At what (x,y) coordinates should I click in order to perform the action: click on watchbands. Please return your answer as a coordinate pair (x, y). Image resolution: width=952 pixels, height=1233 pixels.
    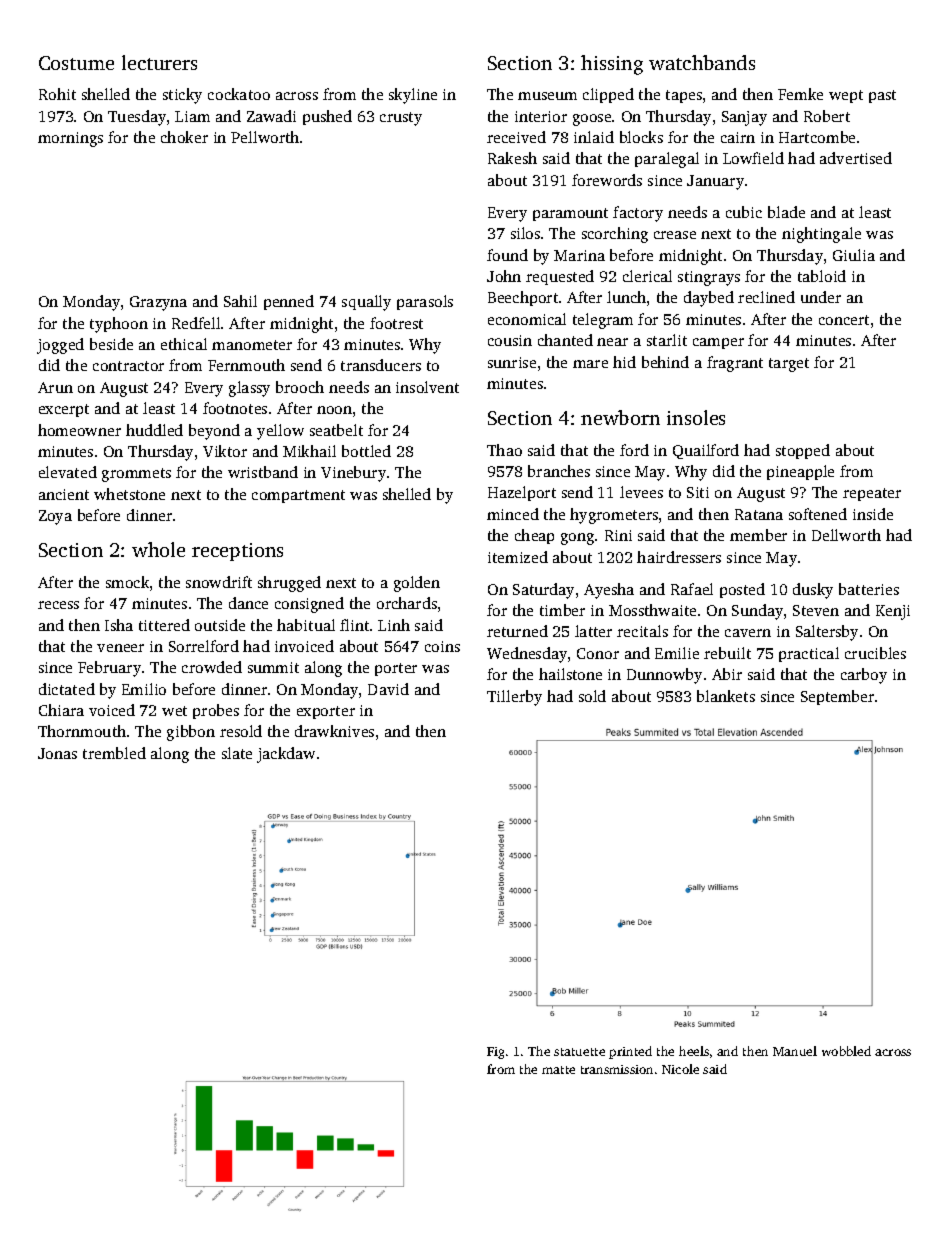
    Looking at the image, I should click on (702, 62).
